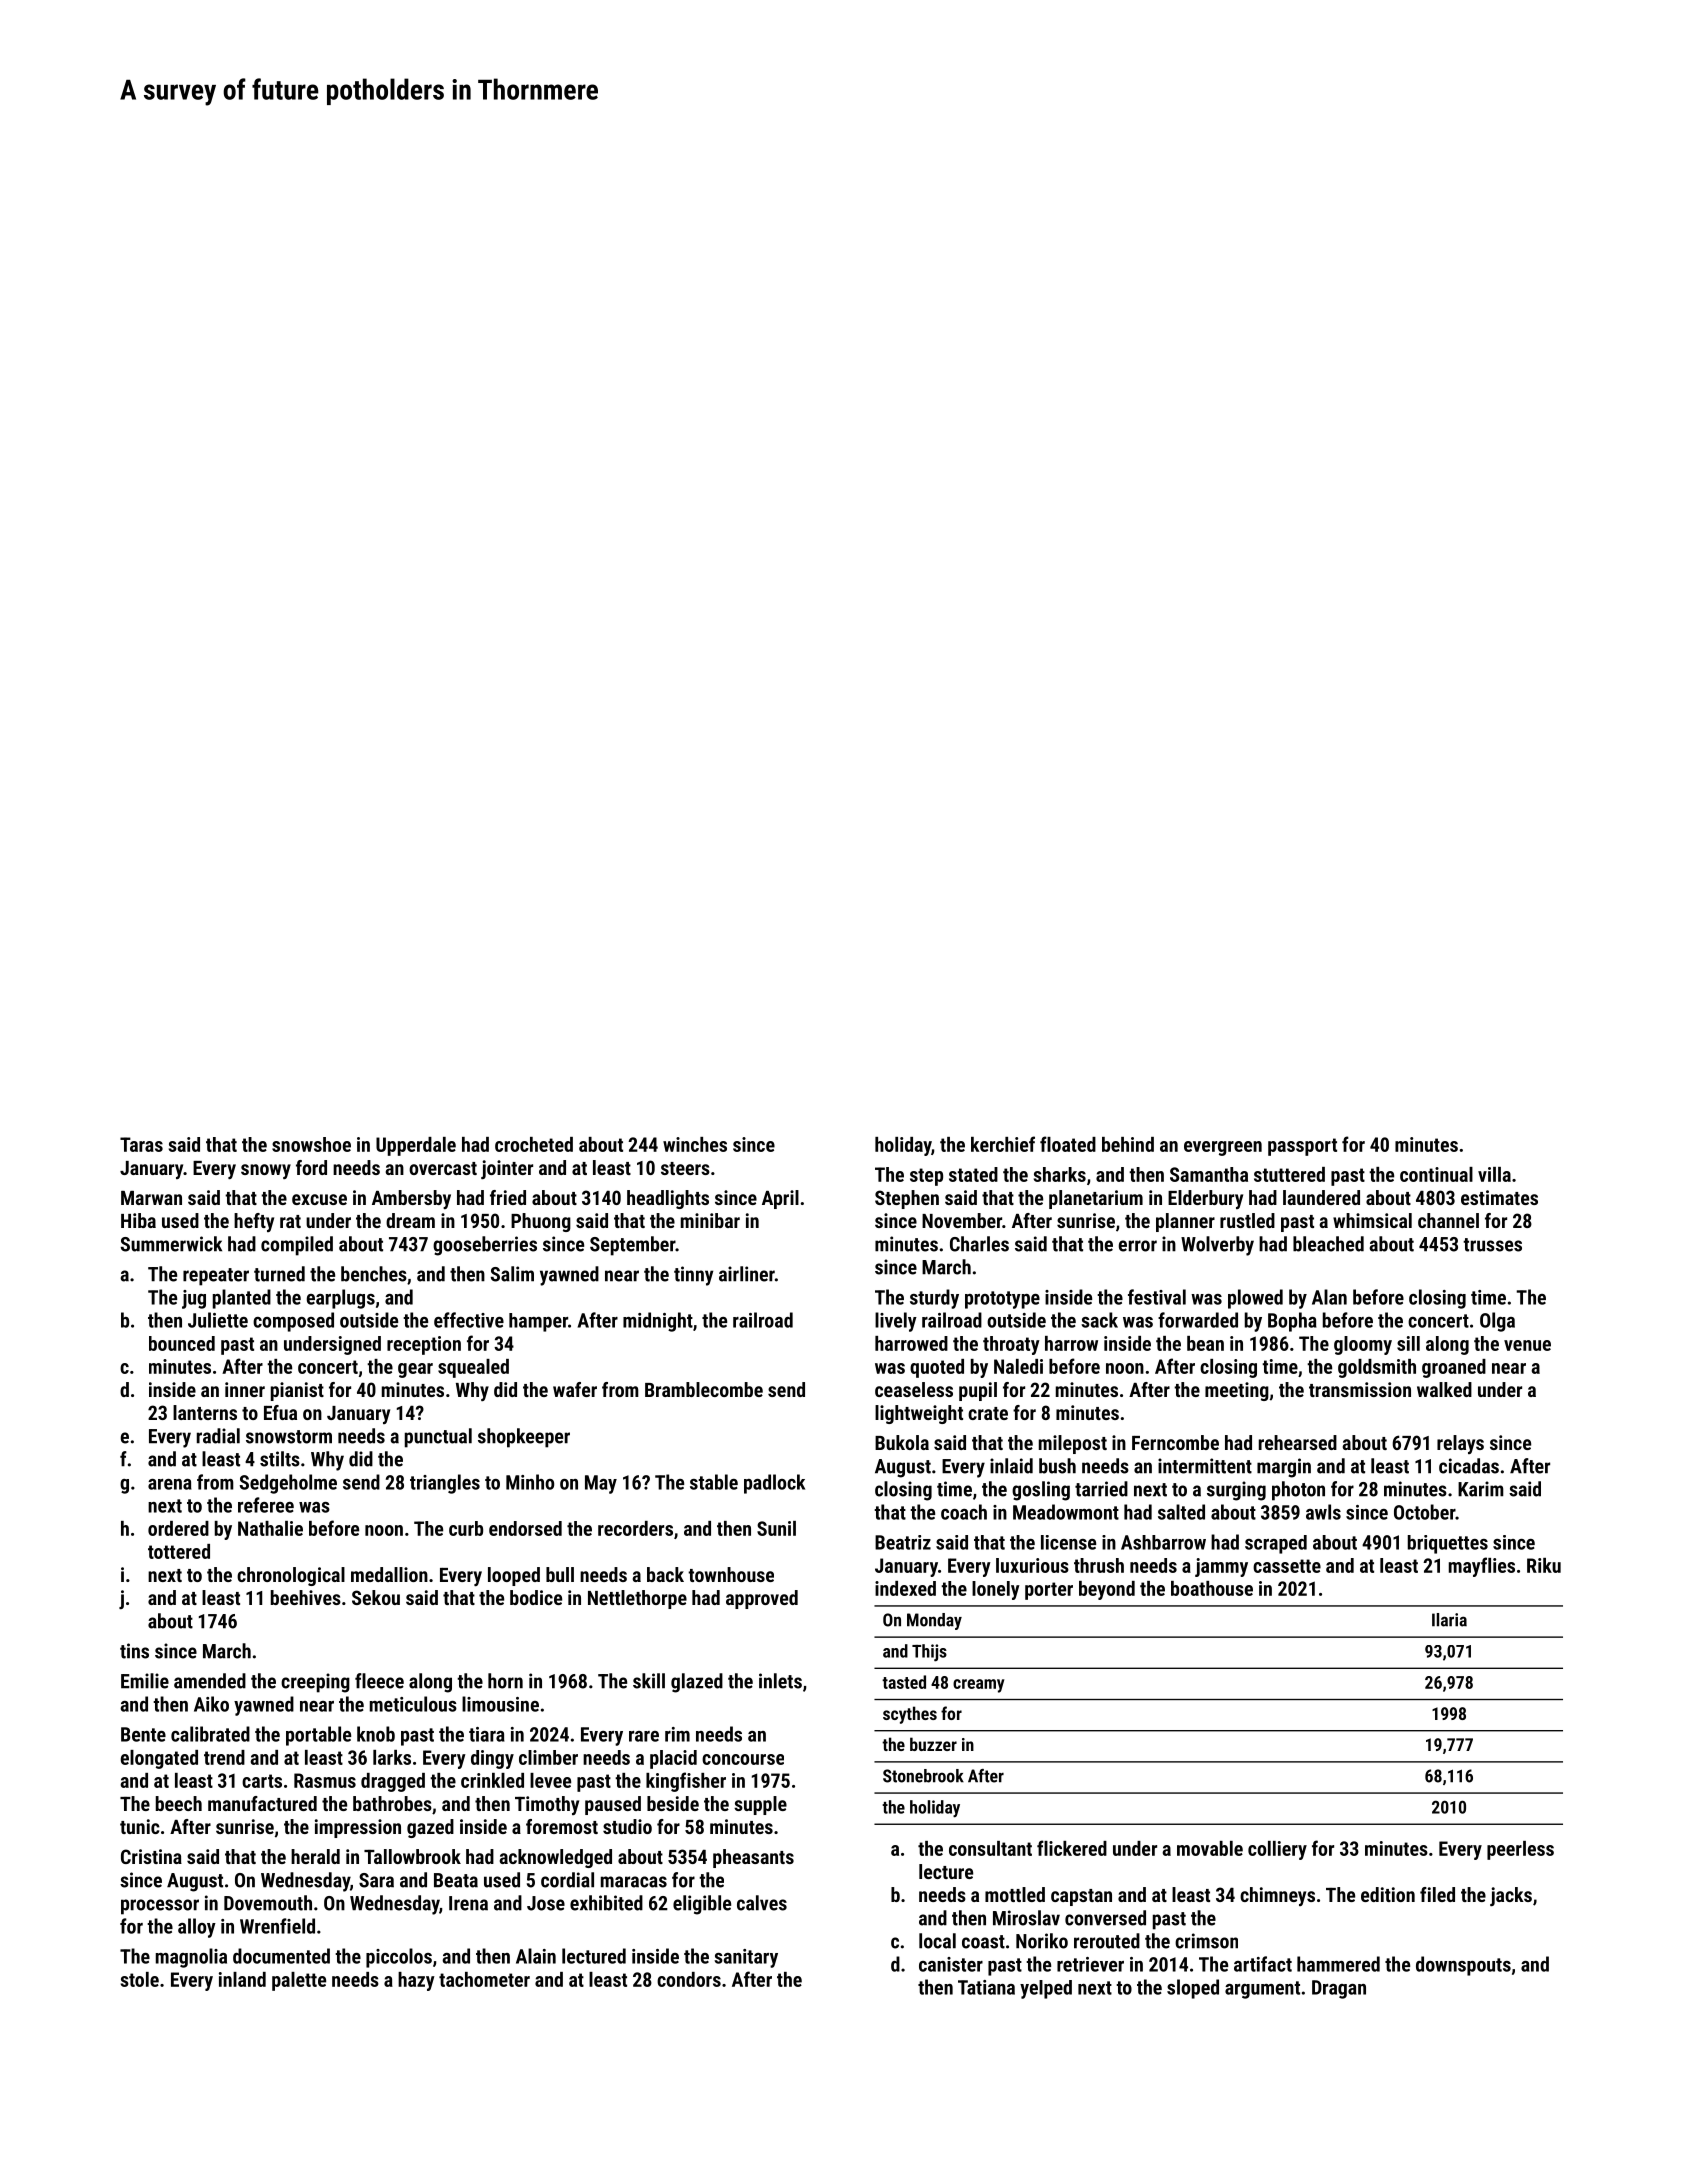  I want to click on excuse, so click(319, 1199).
